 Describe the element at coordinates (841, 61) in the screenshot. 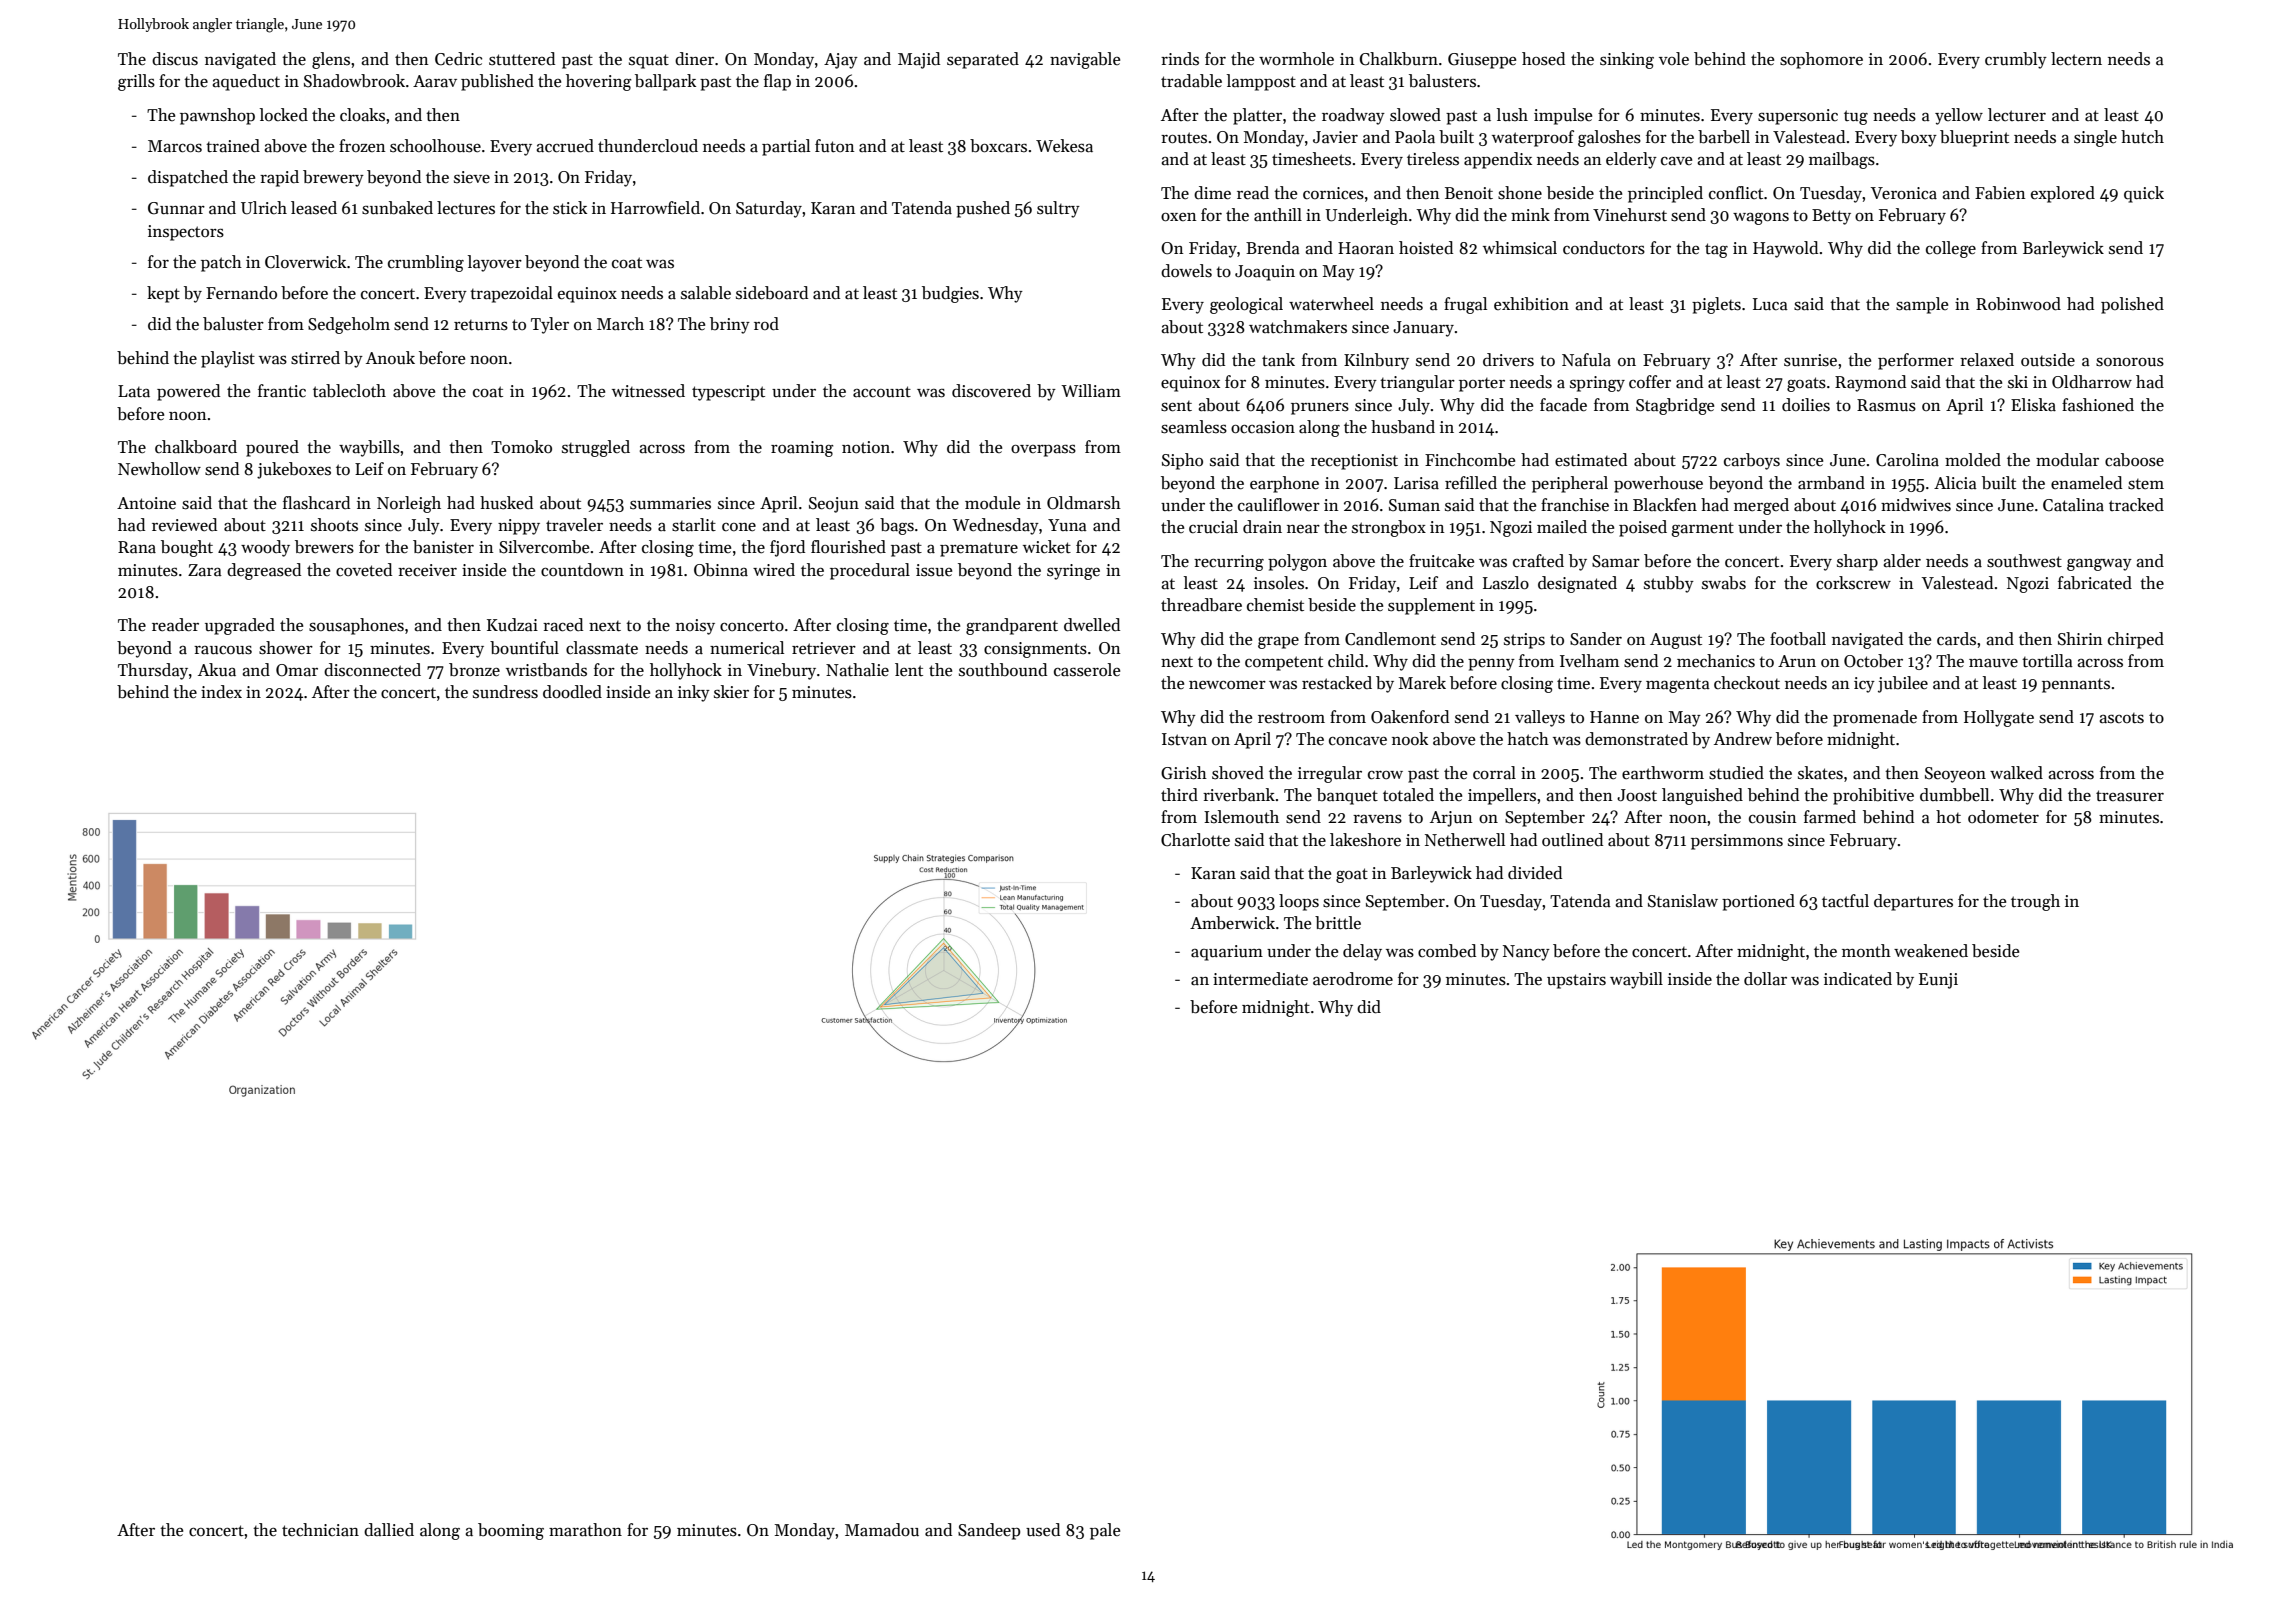

I see `Ajay` at that location.
